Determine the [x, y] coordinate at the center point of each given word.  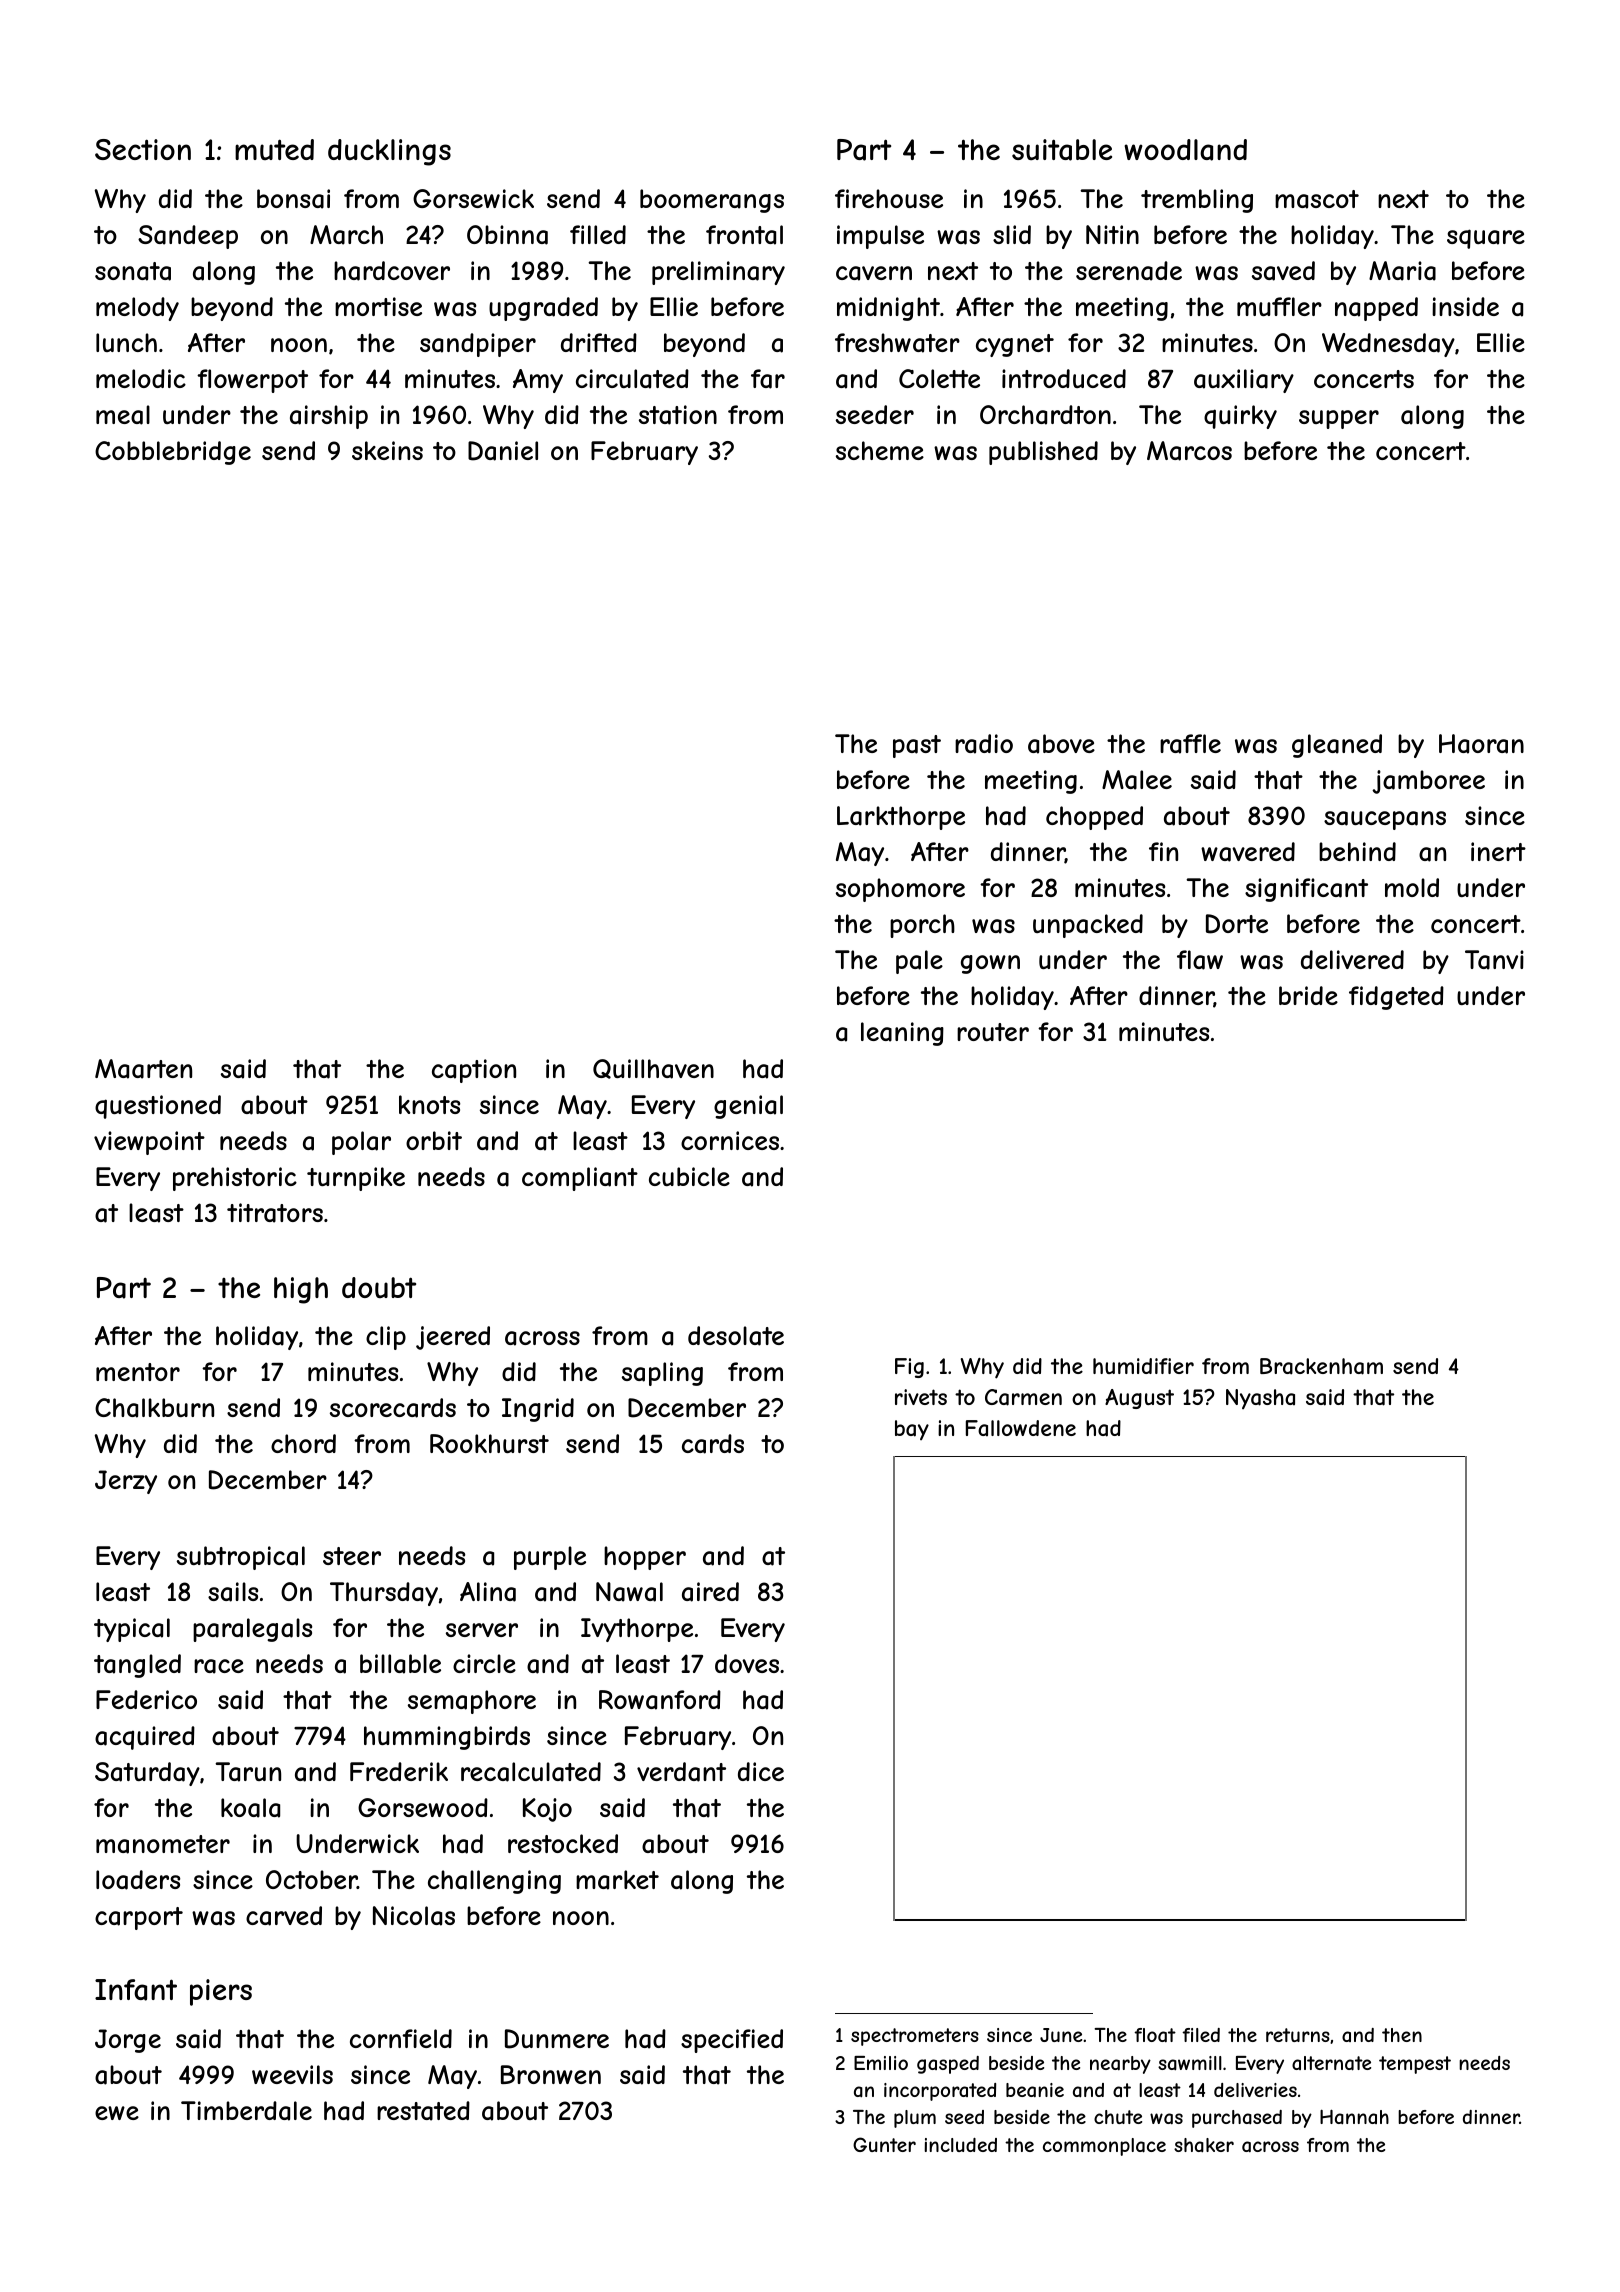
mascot [1317, 199]
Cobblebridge [173, 453]
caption [474, 1071]
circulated [632, 379]
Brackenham [1321, 1366]
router [993, 1032]
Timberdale [246, 2111]
